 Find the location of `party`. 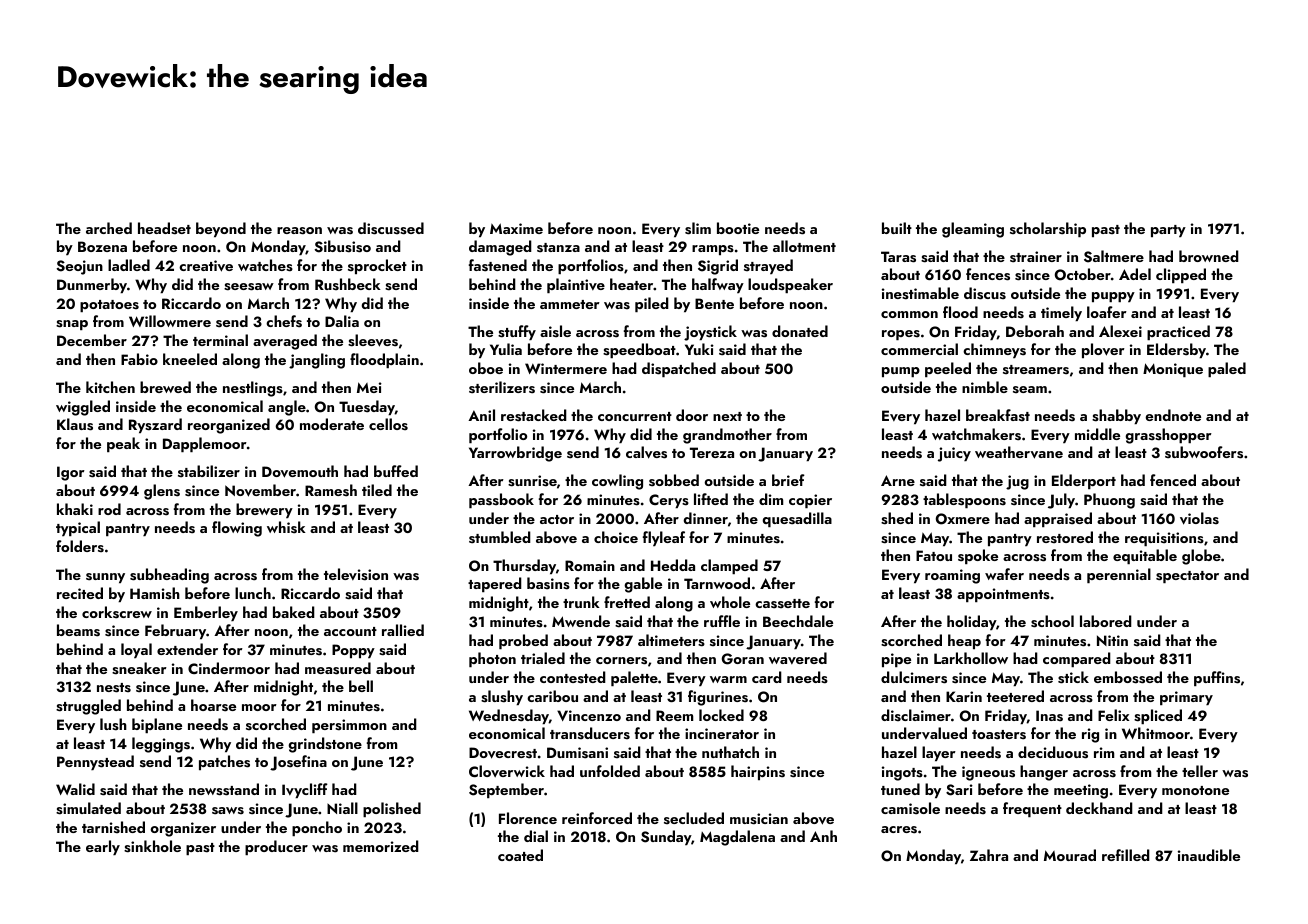

party is located at coordinates (1168, 231).
